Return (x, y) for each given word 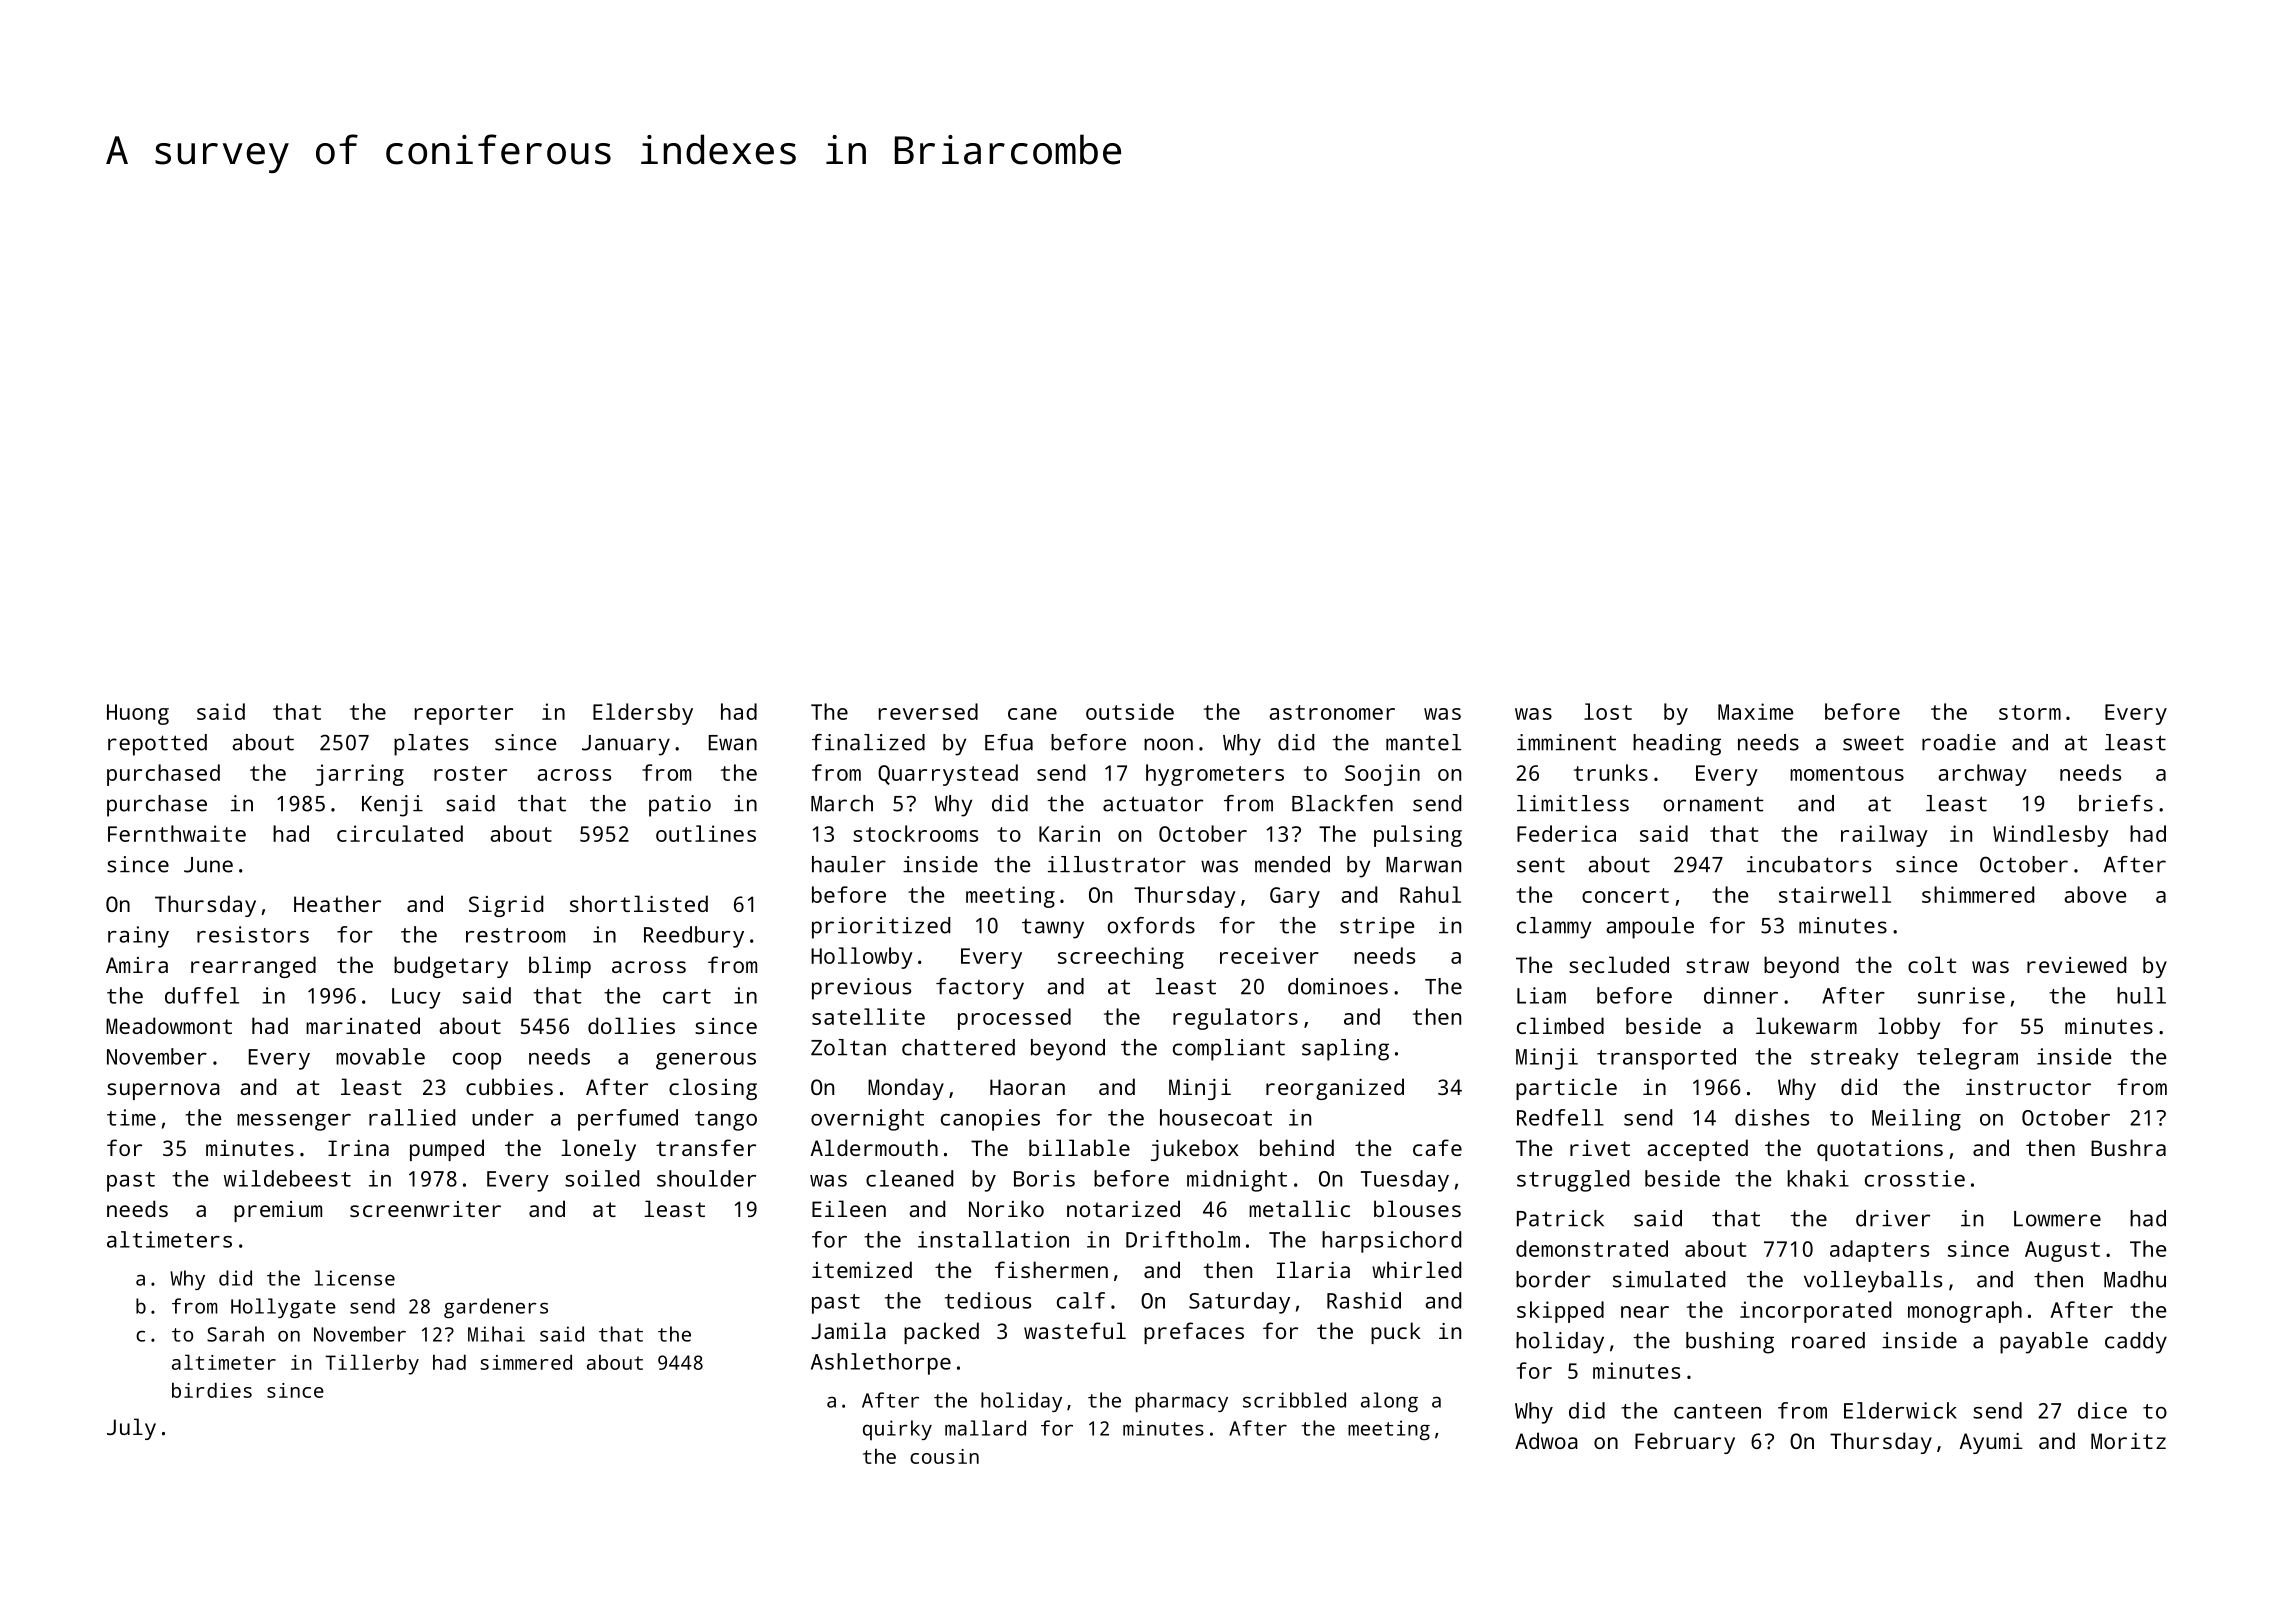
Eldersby (643, 714)
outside (1130, 711)
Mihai (496, 1334)
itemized (862, 1269)
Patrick (1560, 1218)
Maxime (1755, 711)
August (2062, 1251)
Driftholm (1183, 1239)
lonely (598, 1150)
